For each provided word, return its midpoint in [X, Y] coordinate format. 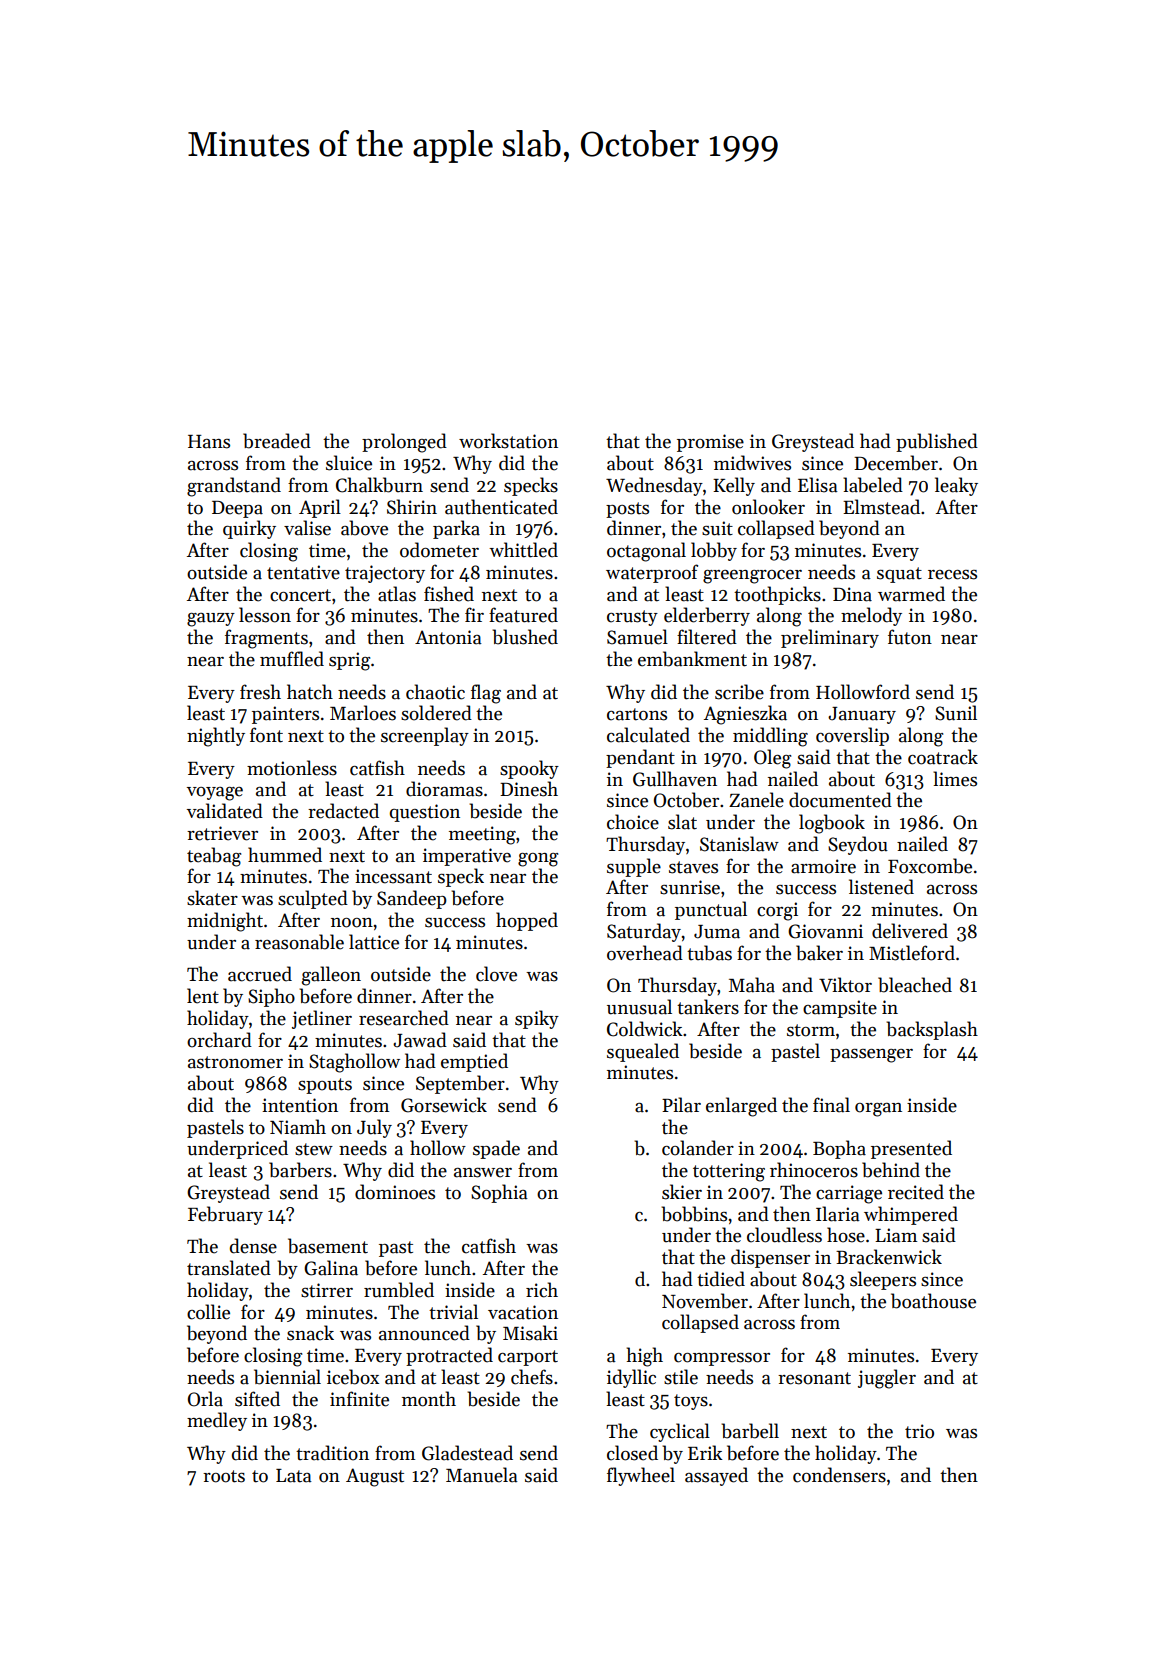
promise [710, 443]
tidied [721, 1279]
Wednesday [654, 486]
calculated [648, 735]
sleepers [883, 1280]
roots [224, 1476]
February [225, 1215]
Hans [209, 442]
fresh [260, 692]
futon [910, 637]
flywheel [641, 1476]
